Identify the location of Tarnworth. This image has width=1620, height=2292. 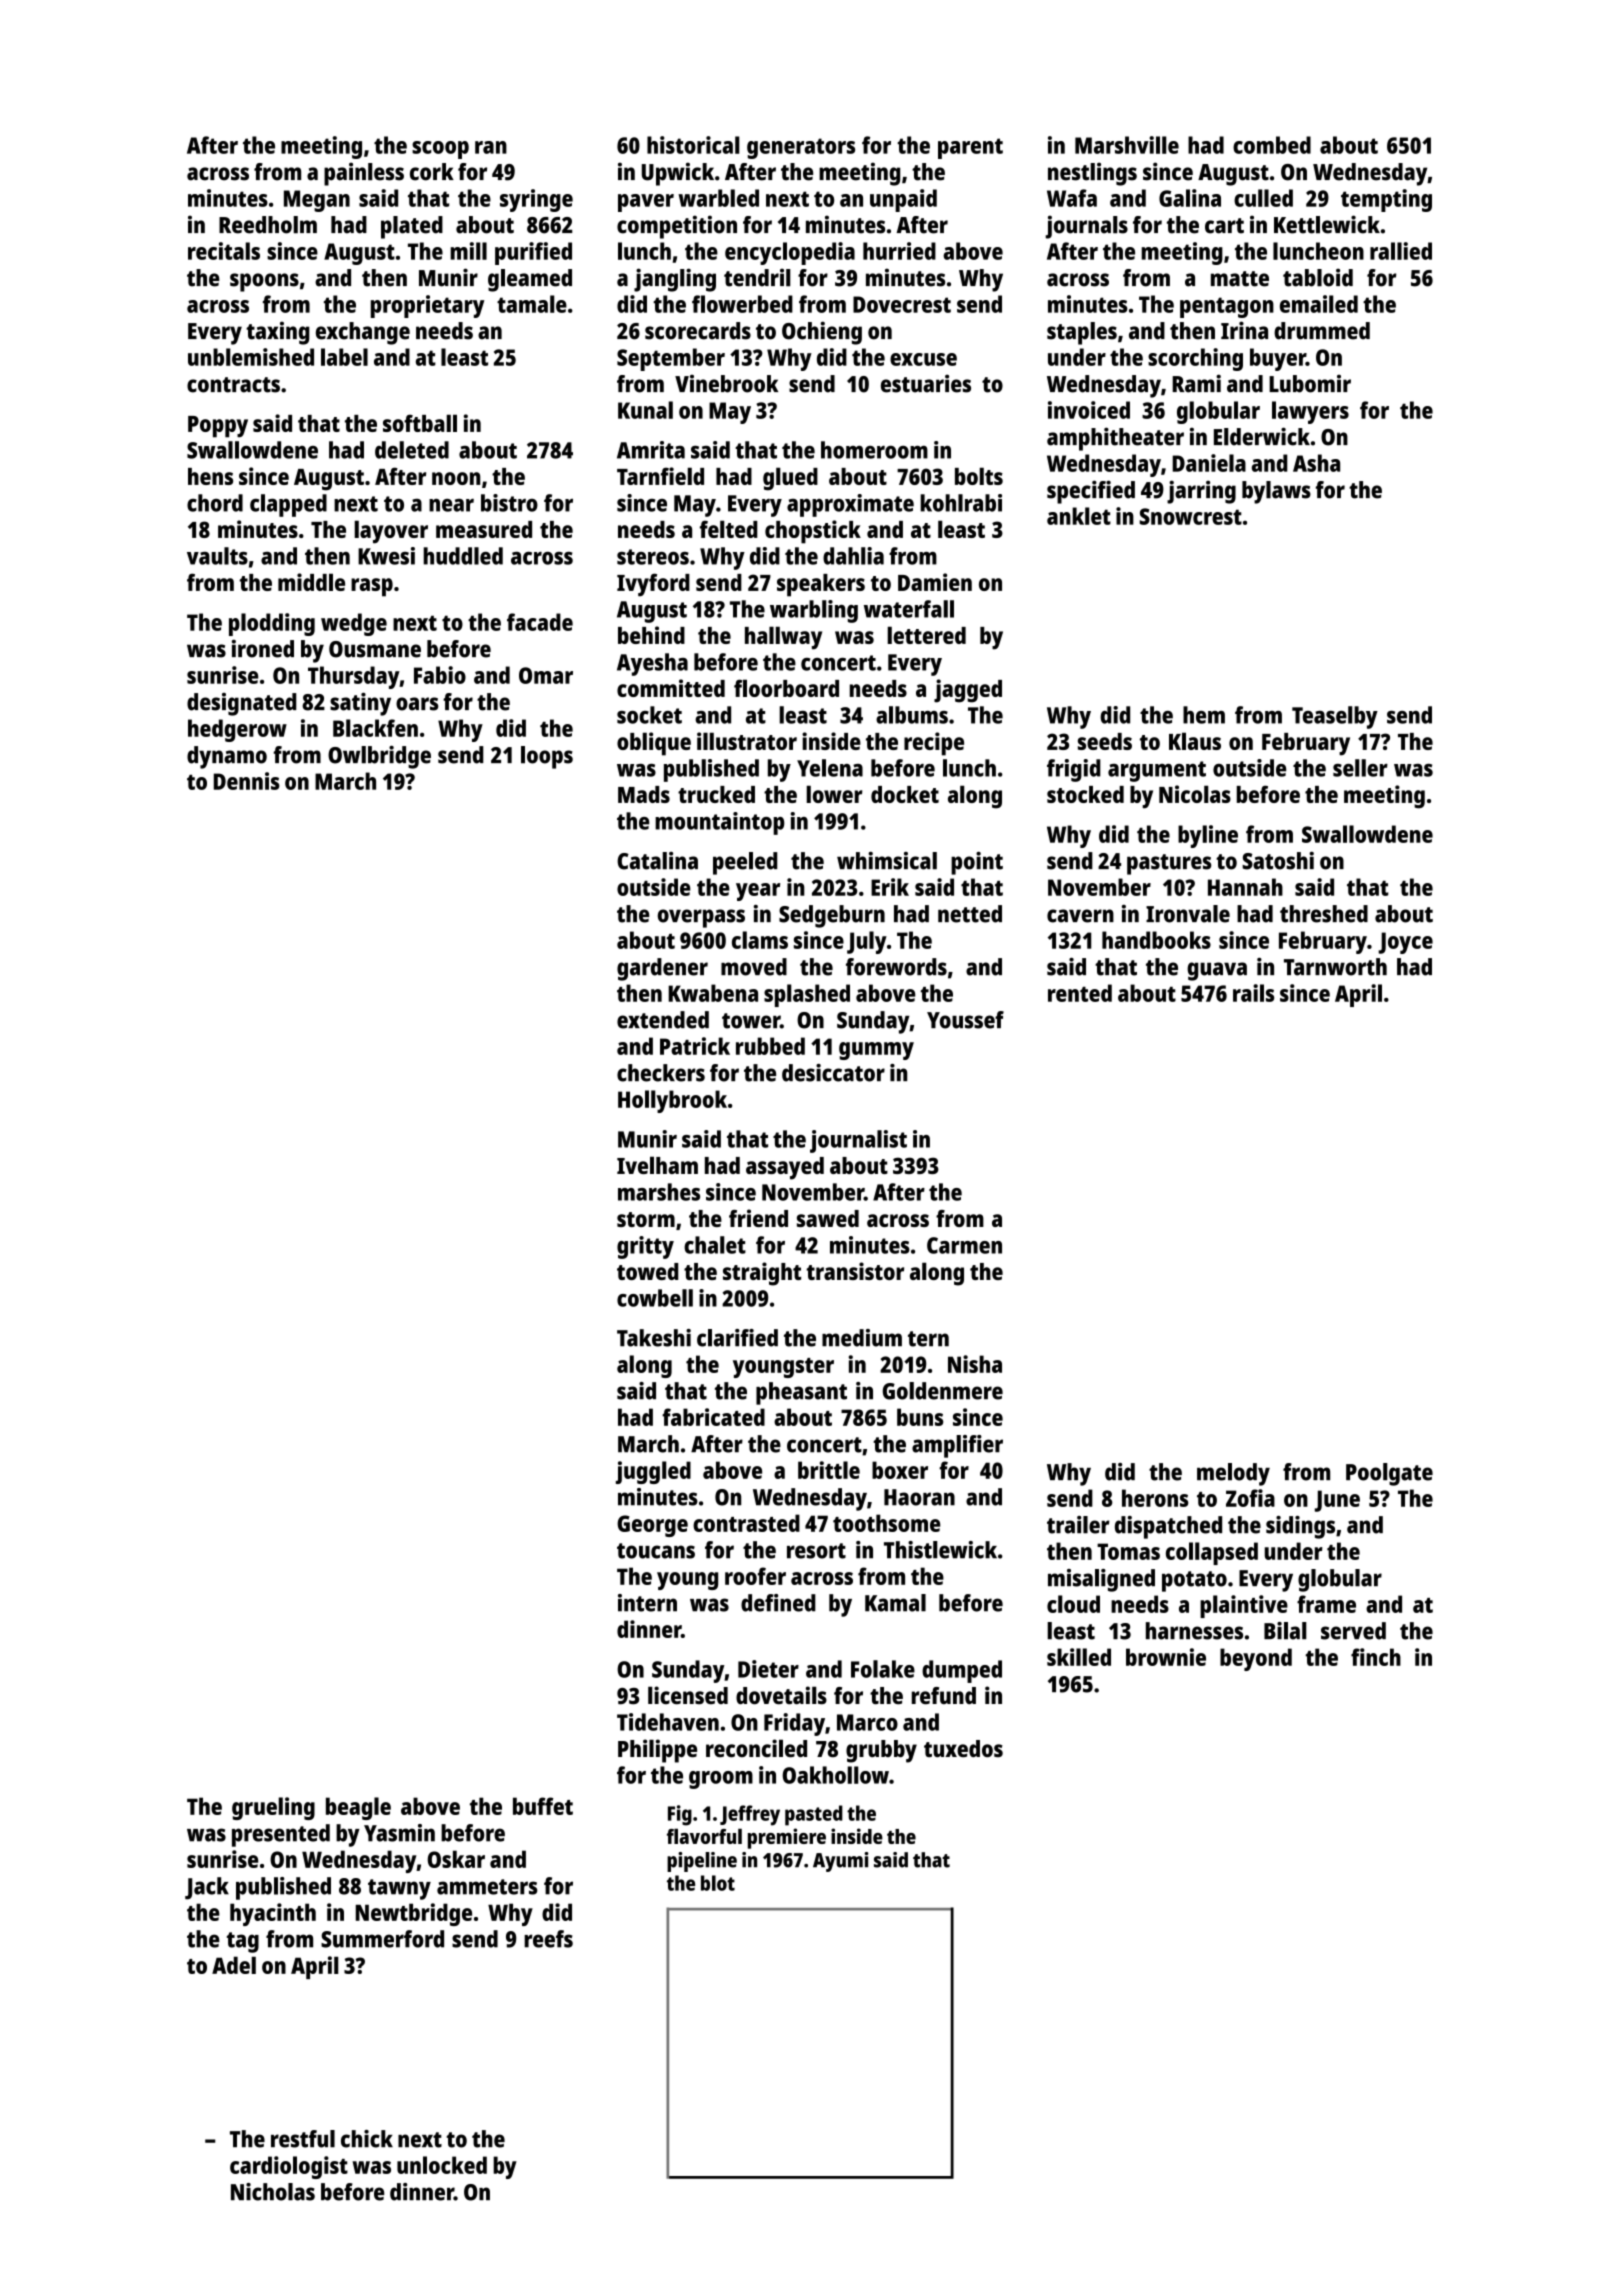
(1335, 967).
